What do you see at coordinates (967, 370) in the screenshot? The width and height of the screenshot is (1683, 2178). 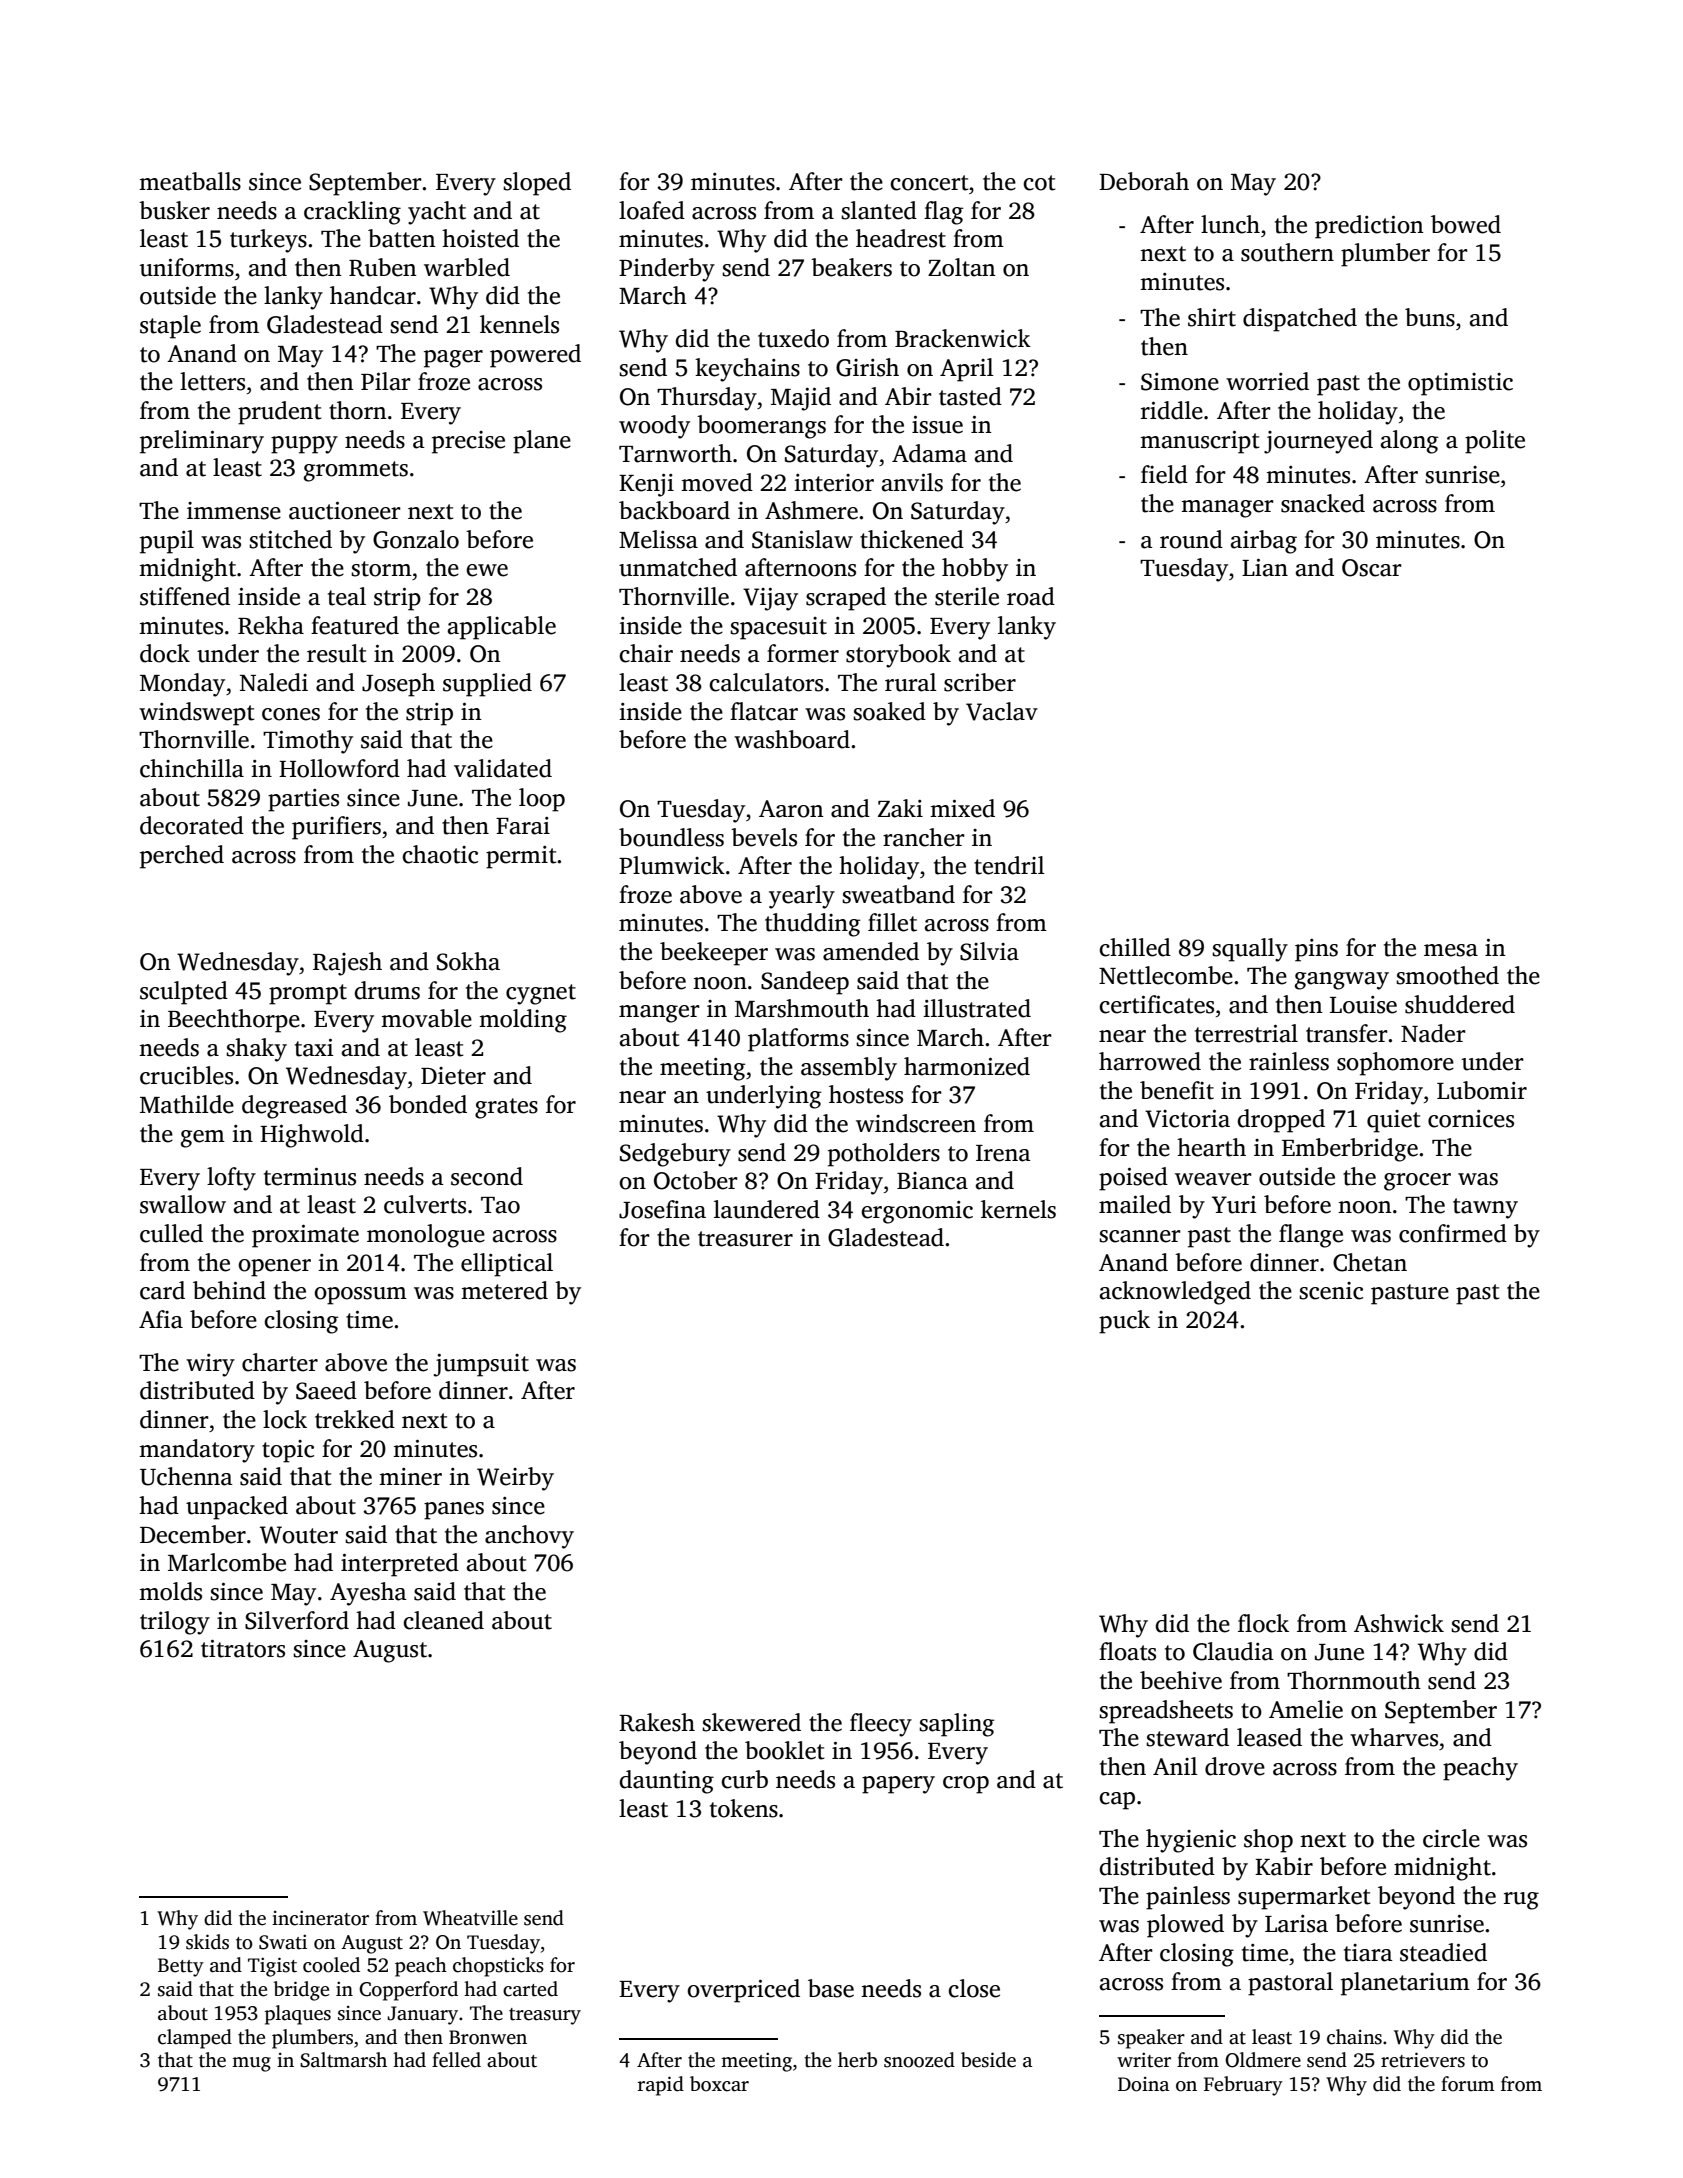 I see `April` at bounding box center [967, 370].
